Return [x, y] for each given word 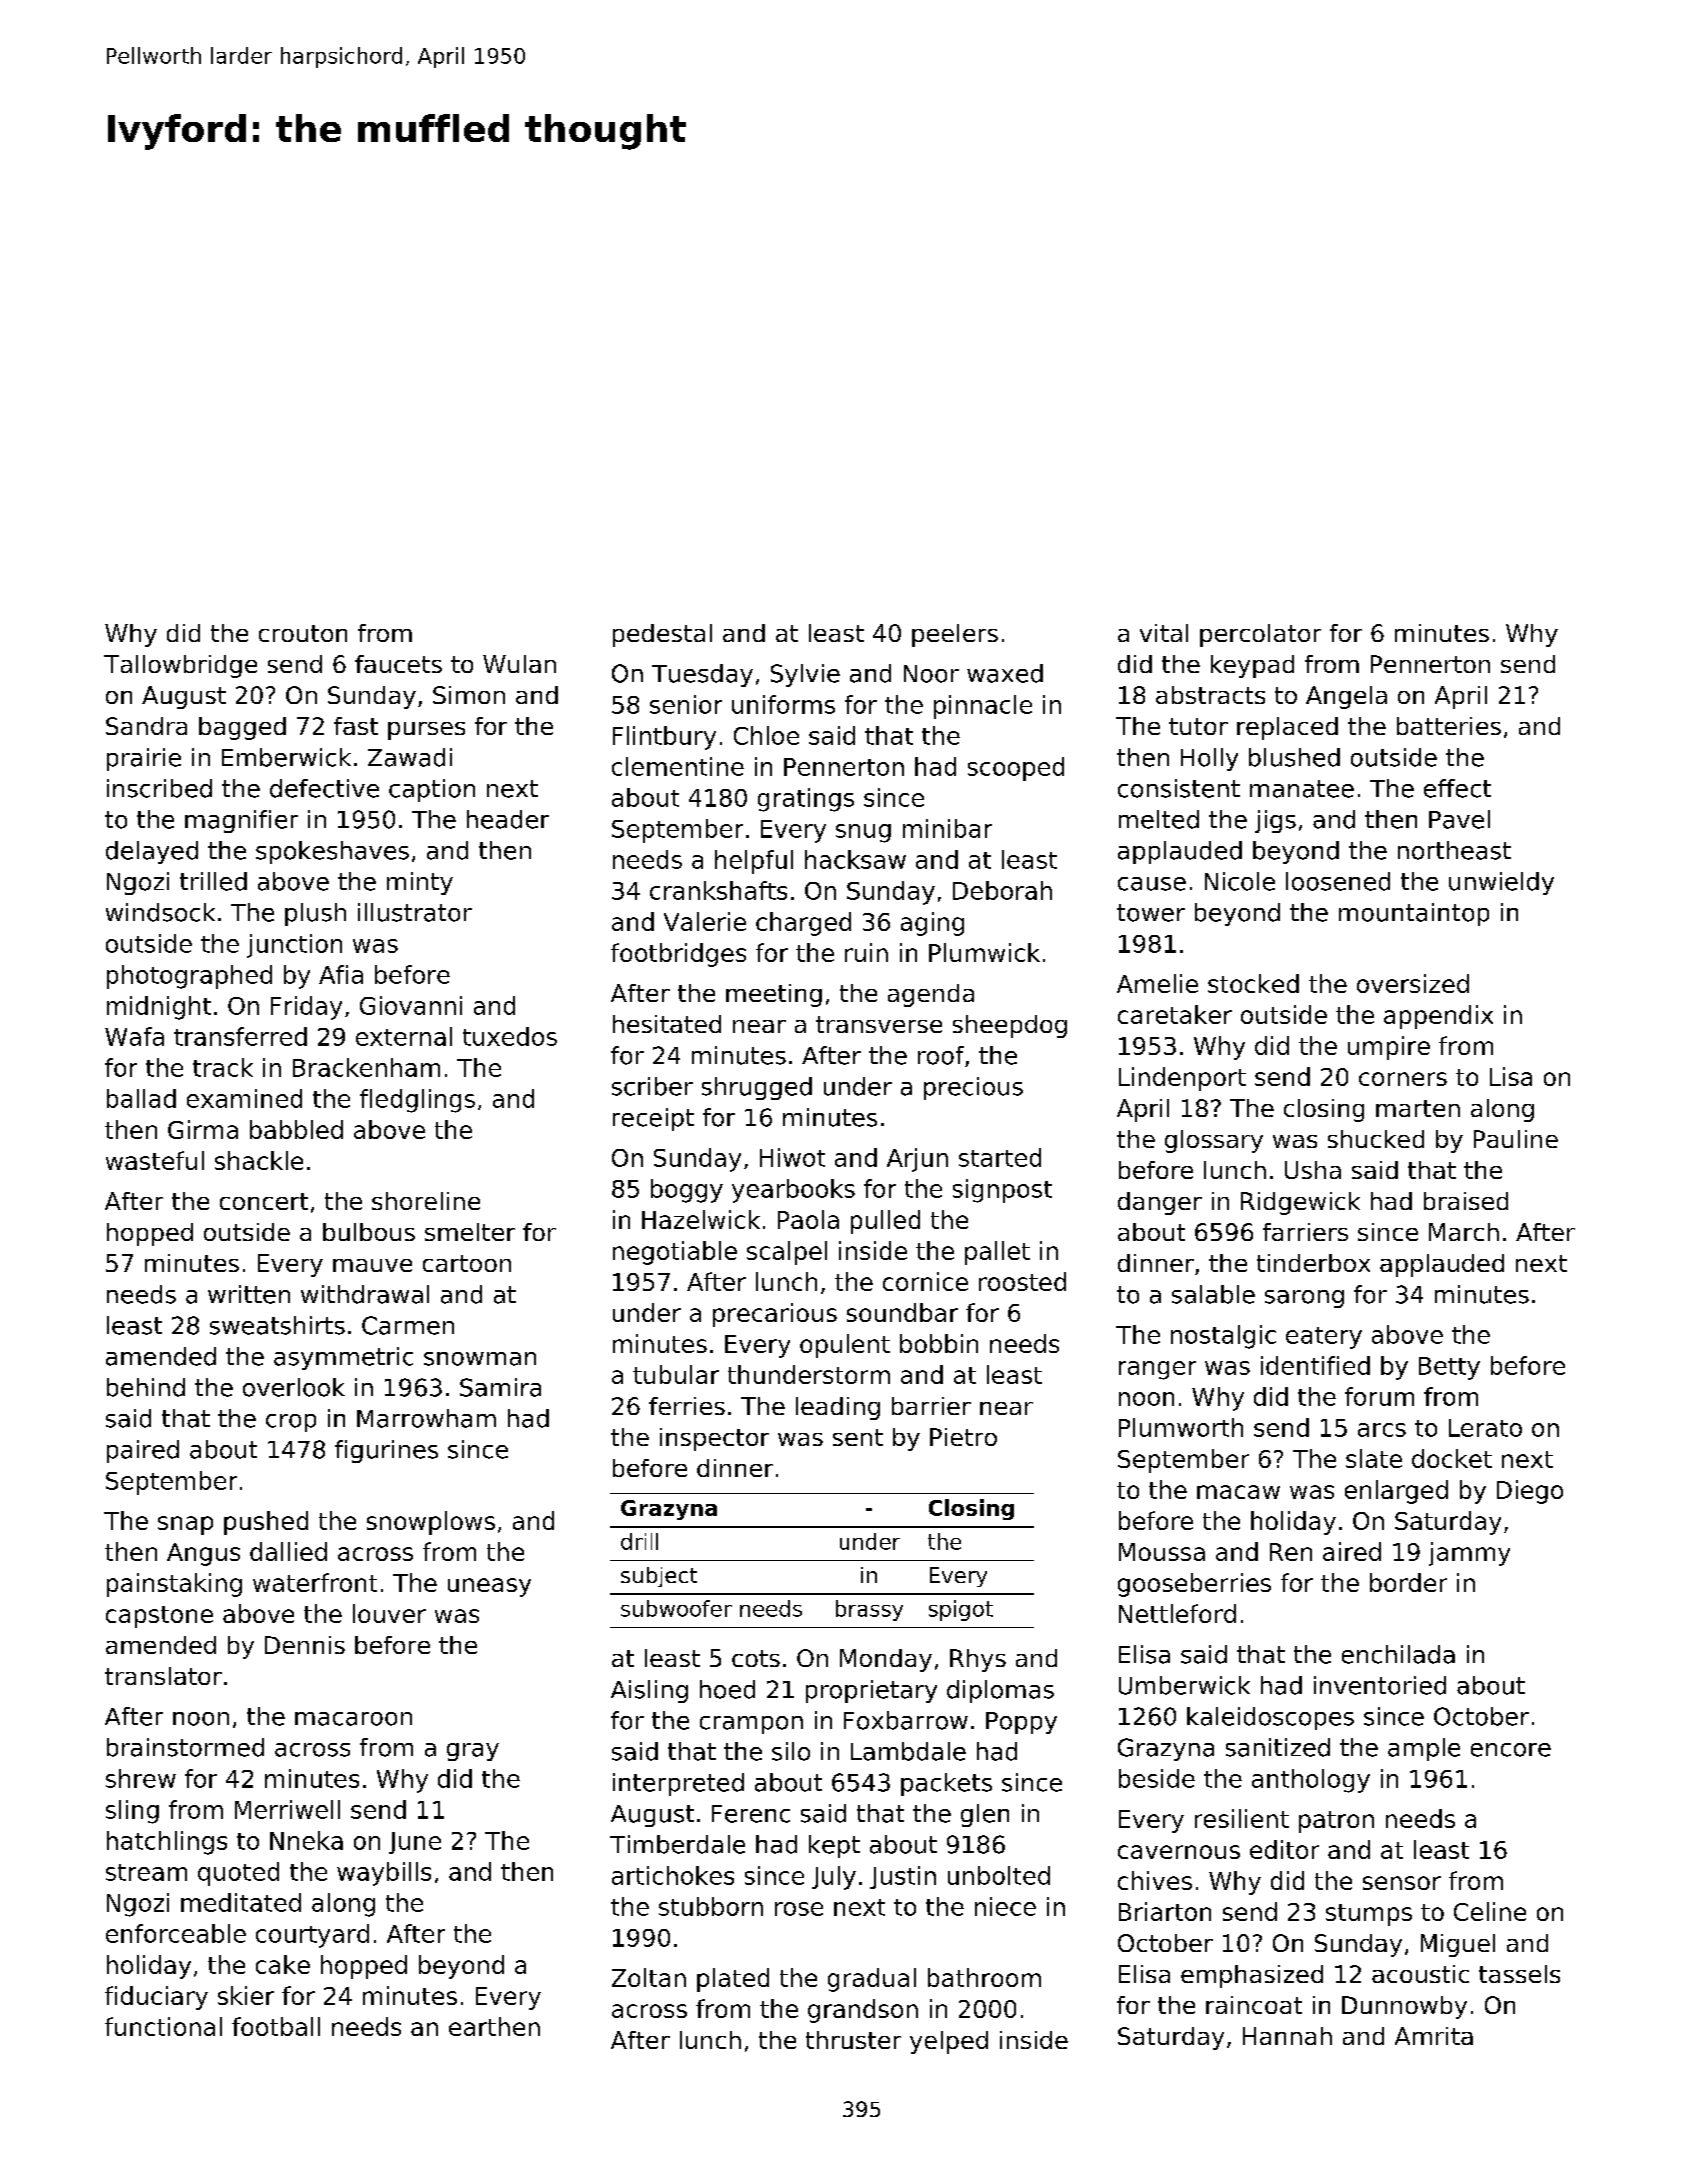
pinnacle [983, 707]
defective [324, 788]
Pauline [1516, 1139]
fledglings [417, 1101]
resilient [1242, 1818]
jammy [1469, 1554]
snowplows [431, 1523]
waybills [384, 1874]
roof [941, 1055]
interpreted [678, 1784]
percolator [1260, 635]
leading [838, 1408]
